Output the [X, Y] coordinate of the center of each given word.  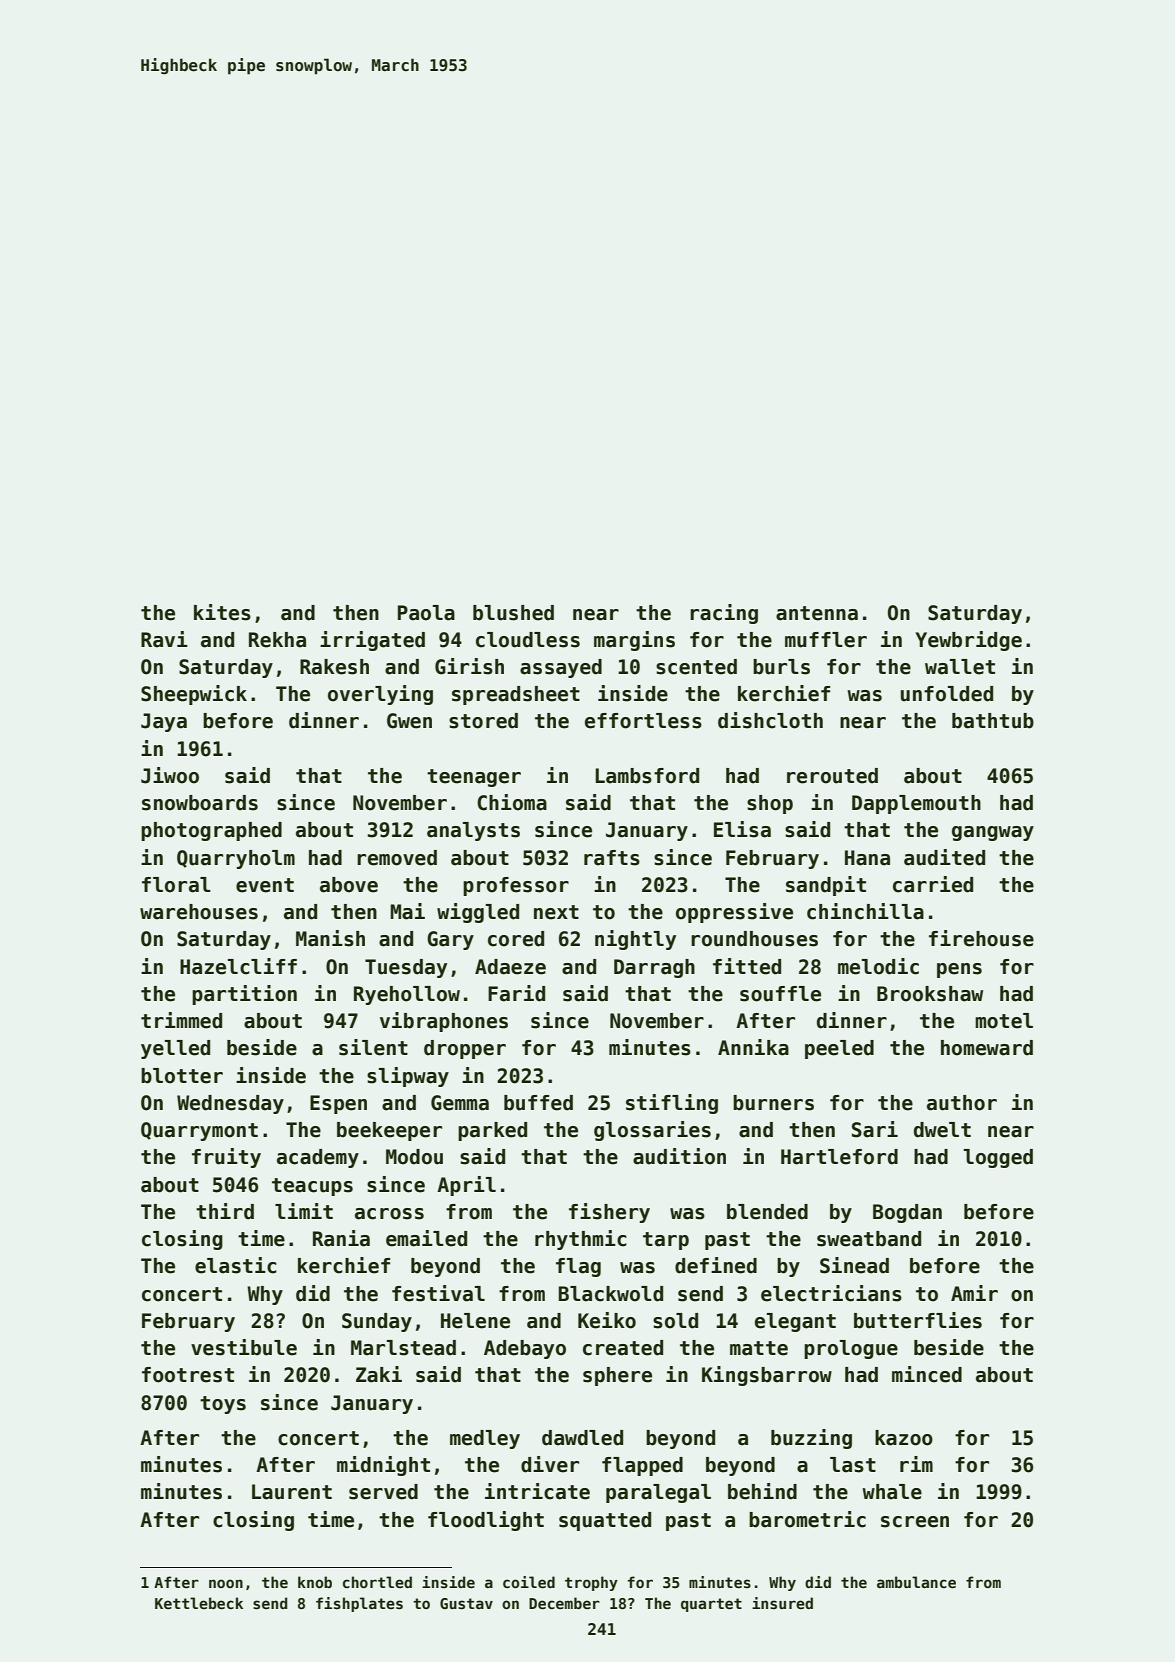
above [349, 885]
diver [550, 1464]
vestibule [244, 1347]
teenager [474, 778]
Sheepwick [194, 695]
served [383, 1492]
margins [634, 641]
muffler [826, 640]
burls [781, 667]
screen [915, 1522]
